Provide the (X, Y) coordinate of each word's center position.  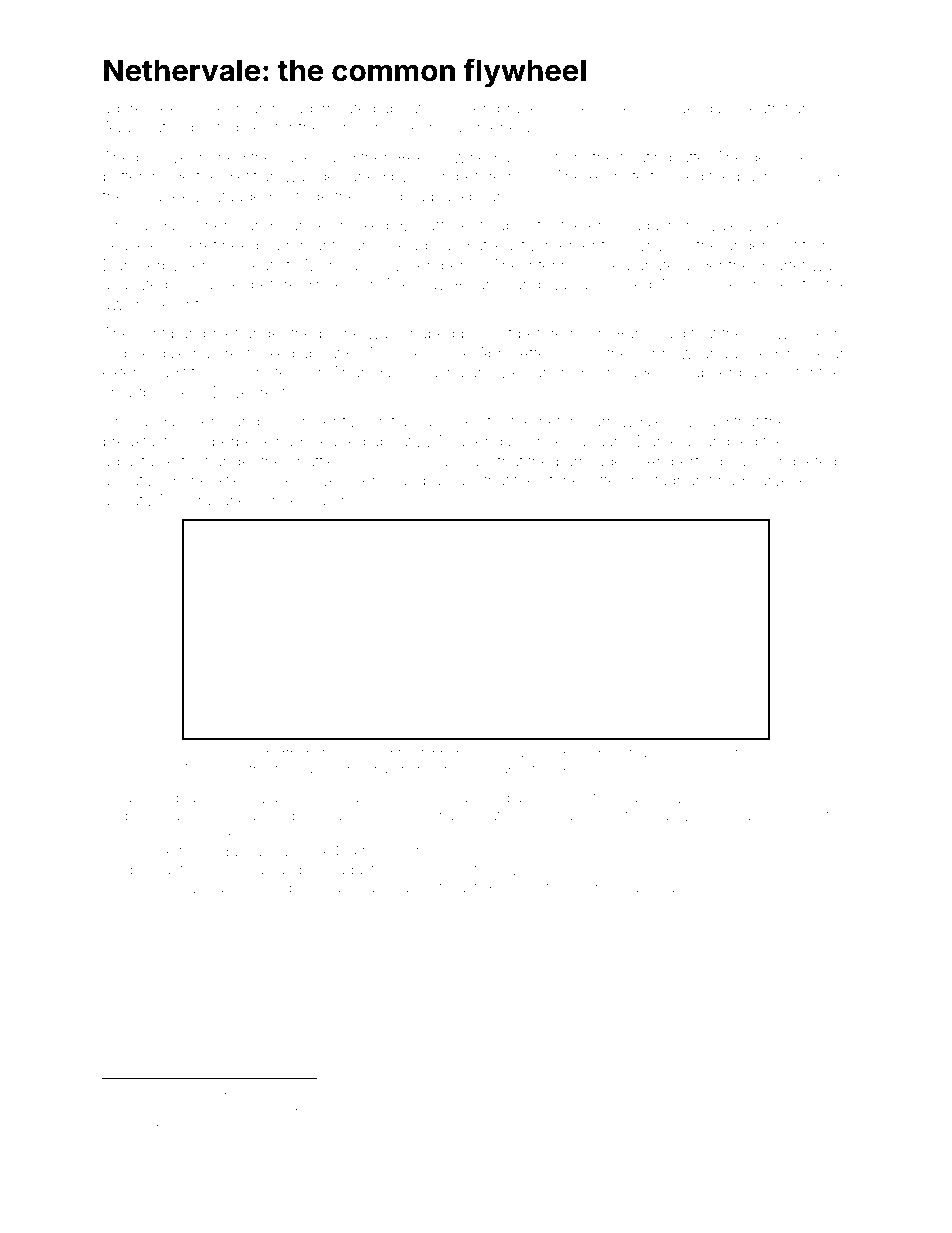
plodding (394, 198)
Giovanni (742, 815)
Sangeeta (611, 754)
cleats (260, 265)
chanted (173, 869)
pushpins (770, 177)
